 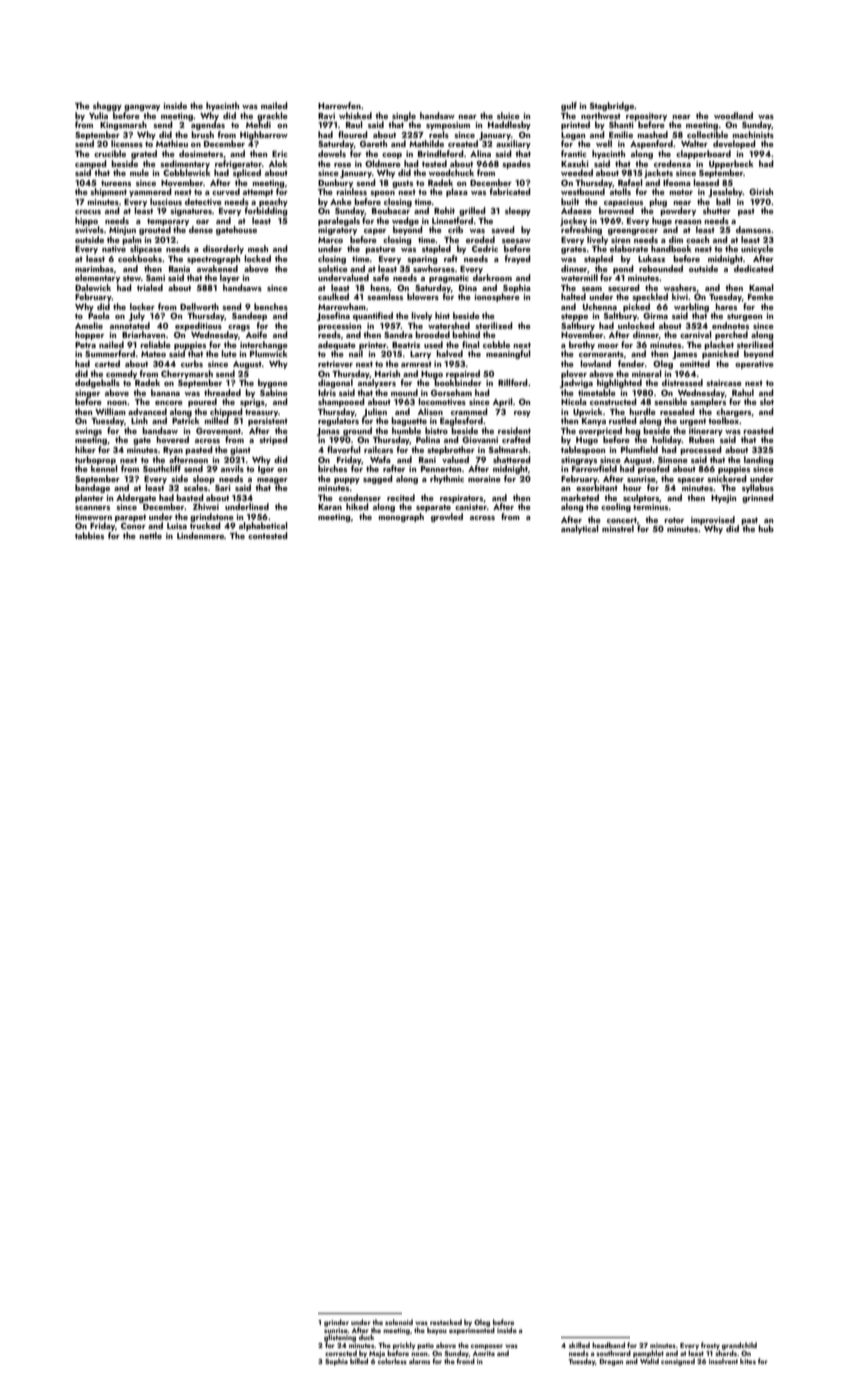 I want to click on tabbies, so click(x=89, y=535).
